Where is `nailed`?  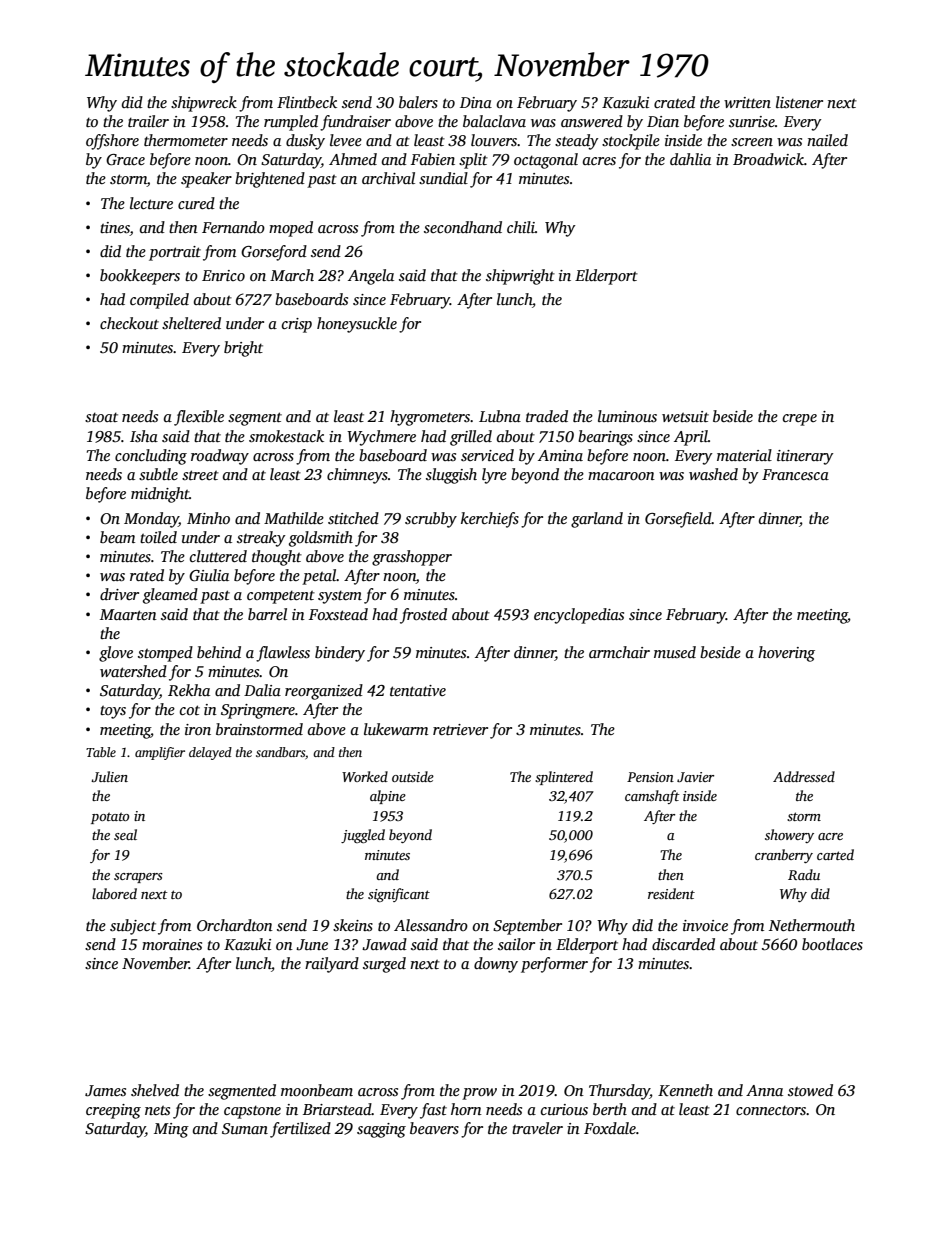
nailed is located at coordinates (827, 140).
